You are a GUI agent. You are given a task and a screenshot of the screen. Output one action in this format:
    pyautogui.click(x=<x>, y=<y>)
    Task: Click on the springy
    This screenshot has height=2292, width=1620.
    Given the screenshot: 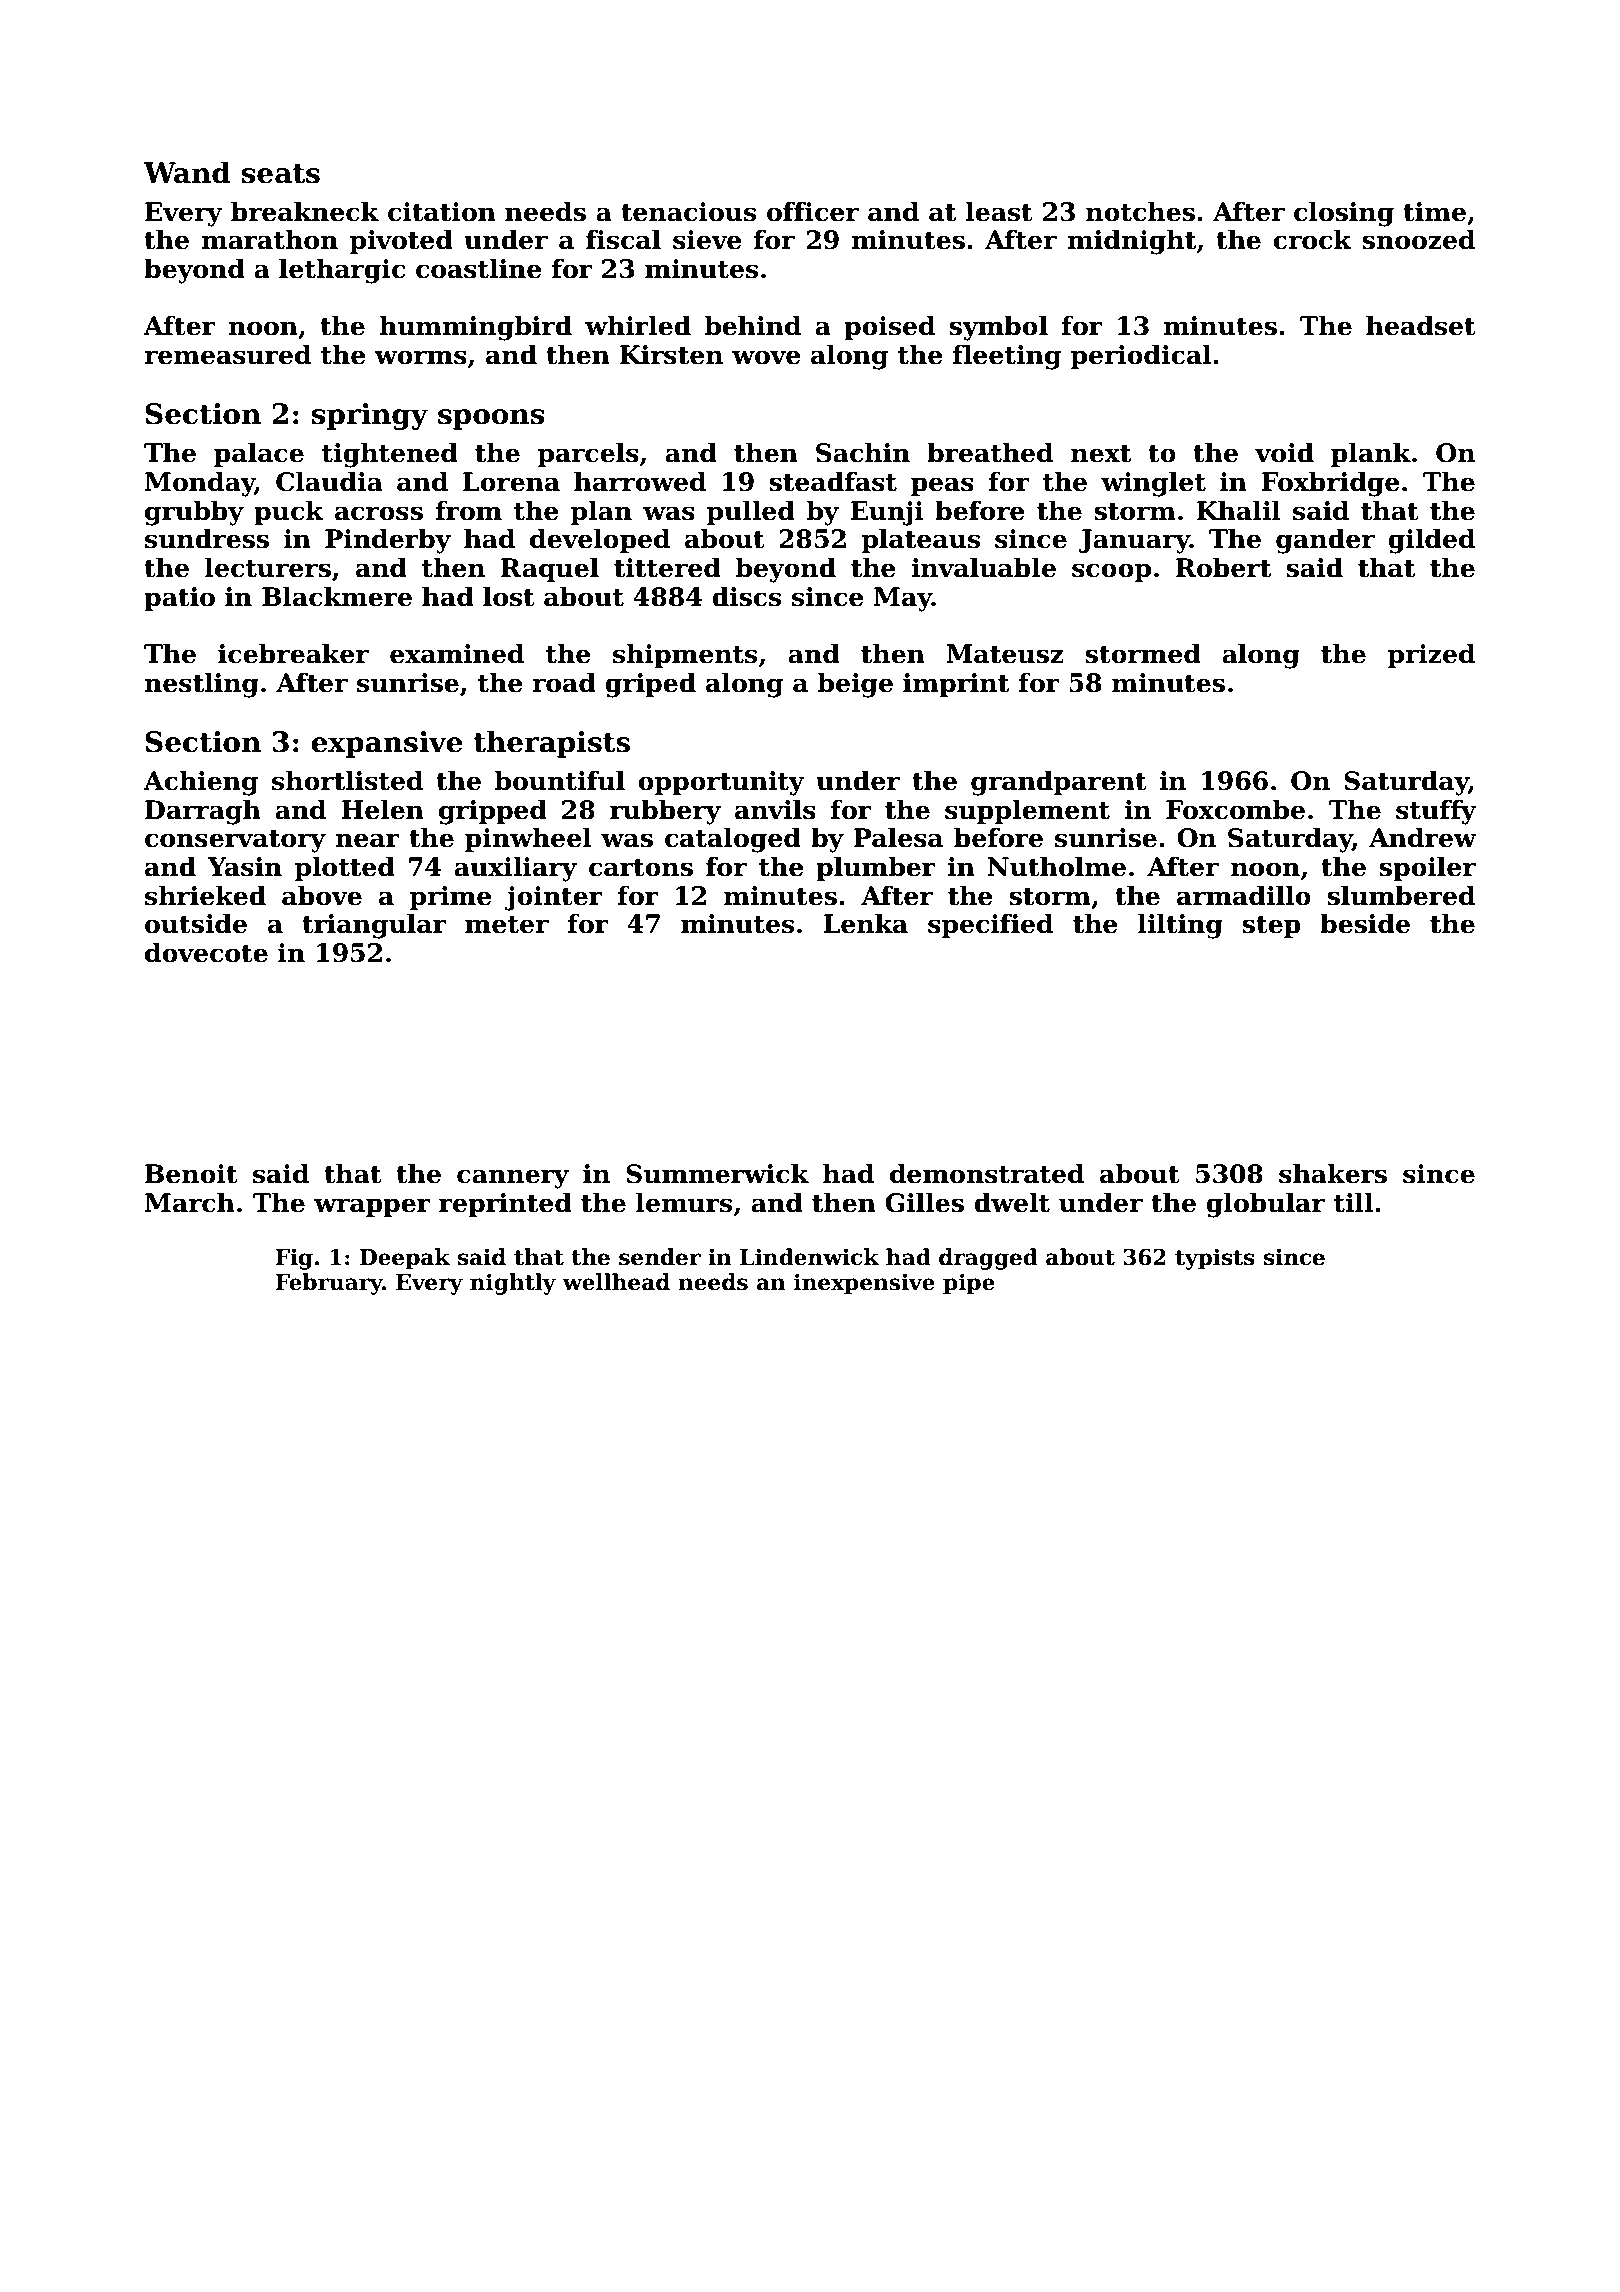 What is the action you would take?
    pyautogui.click(x=370, y=416)
